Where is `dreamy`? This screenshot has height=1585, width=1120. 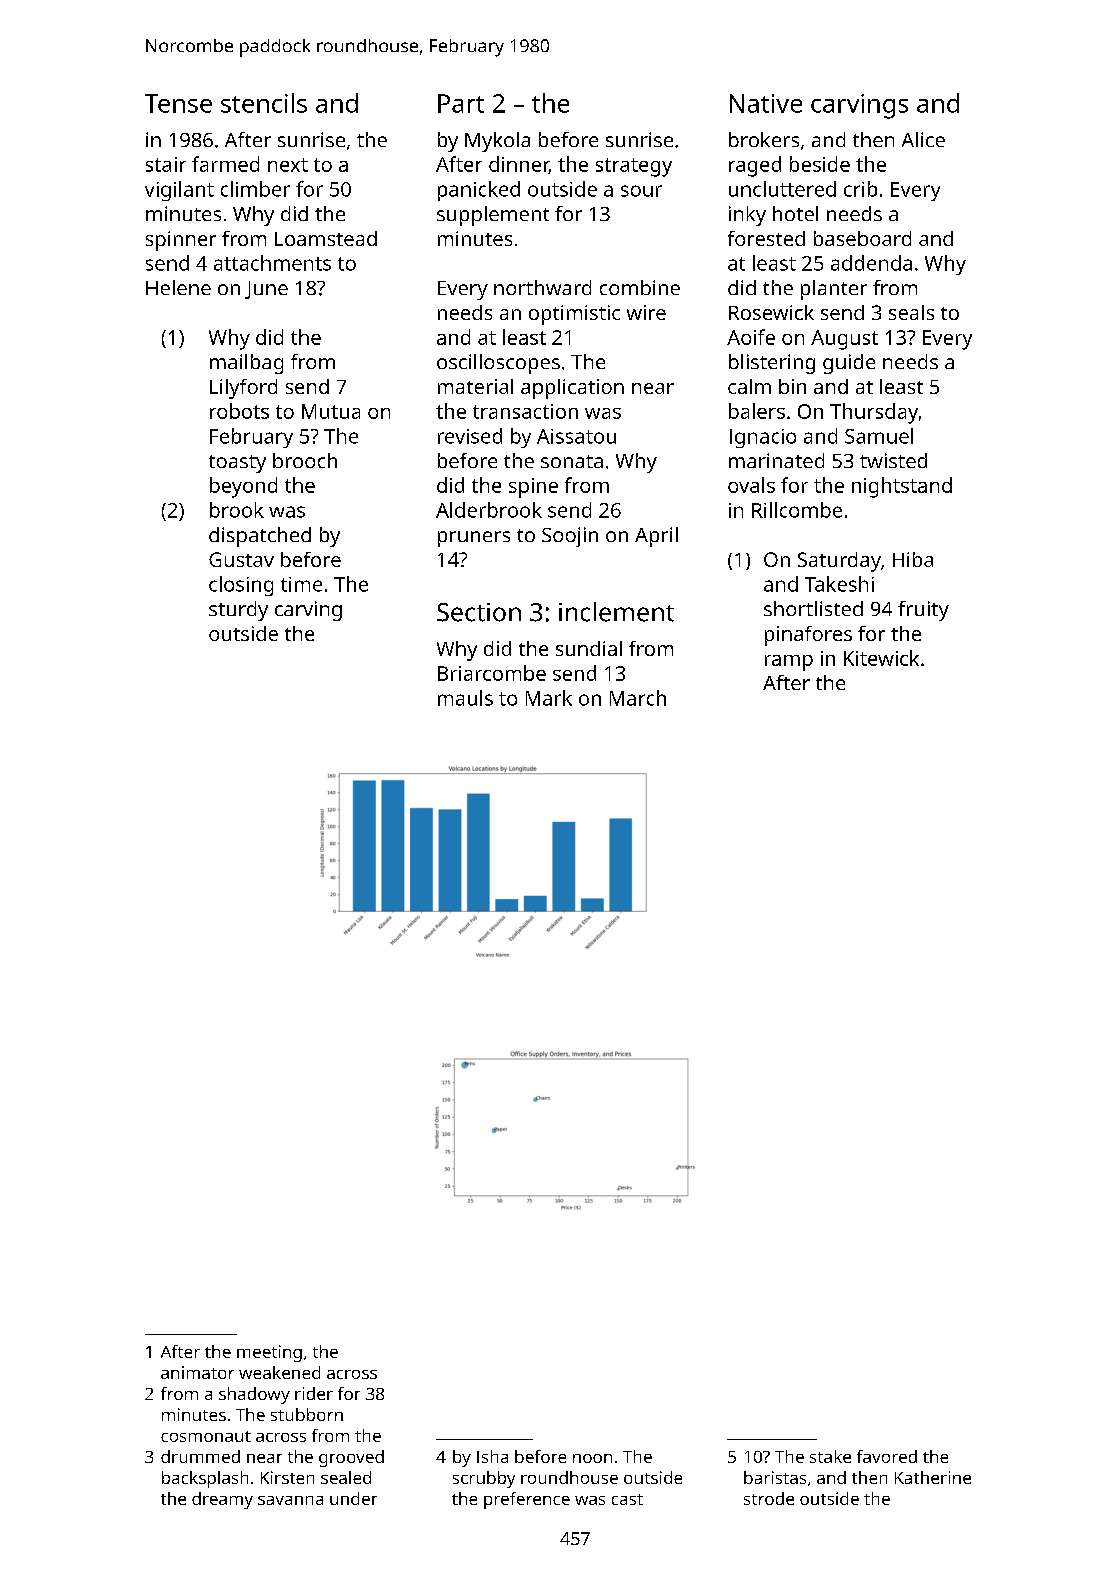
dreamy is located at coordinates (222, 1500).
